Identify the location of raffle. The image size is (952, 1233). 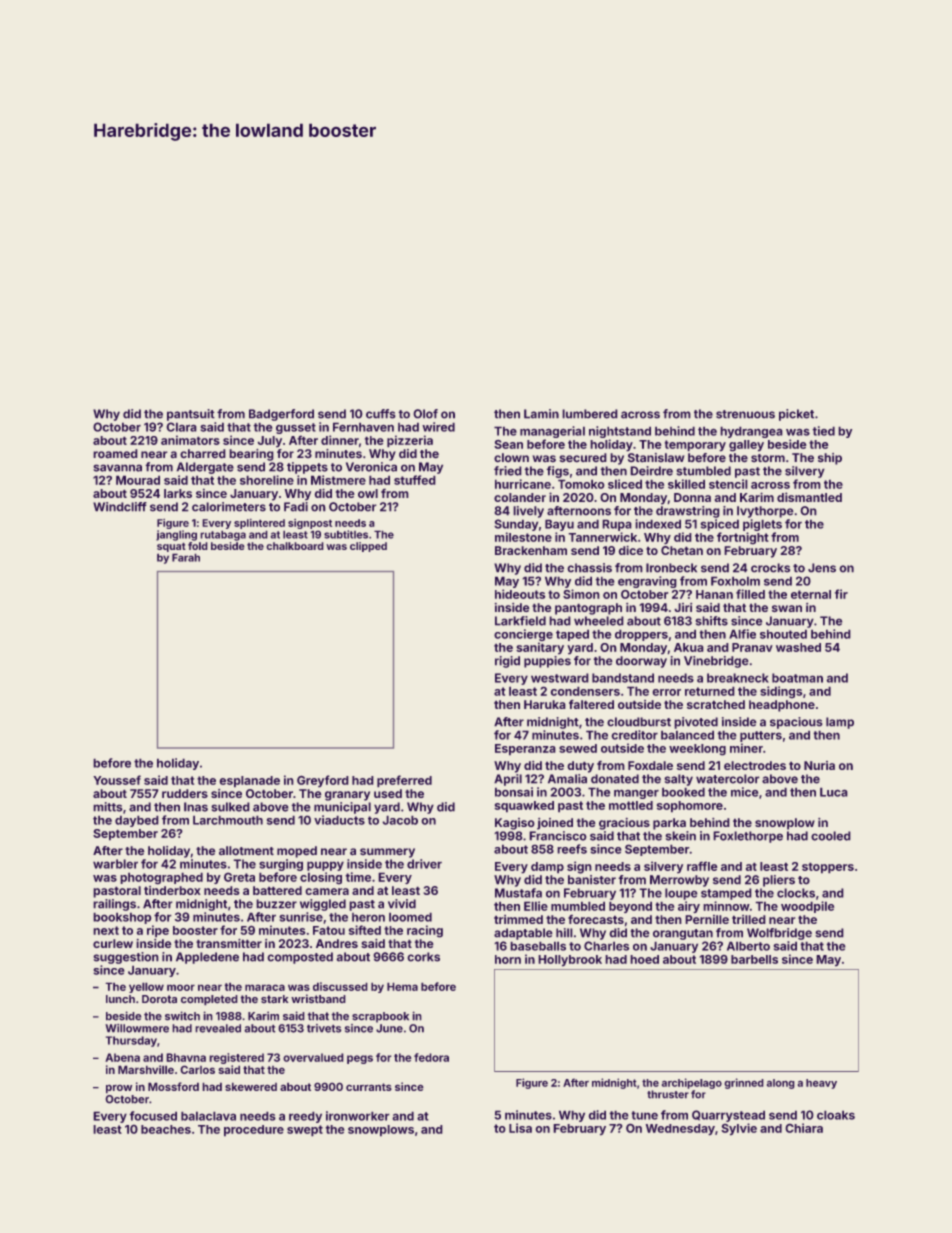
(702, 866).
